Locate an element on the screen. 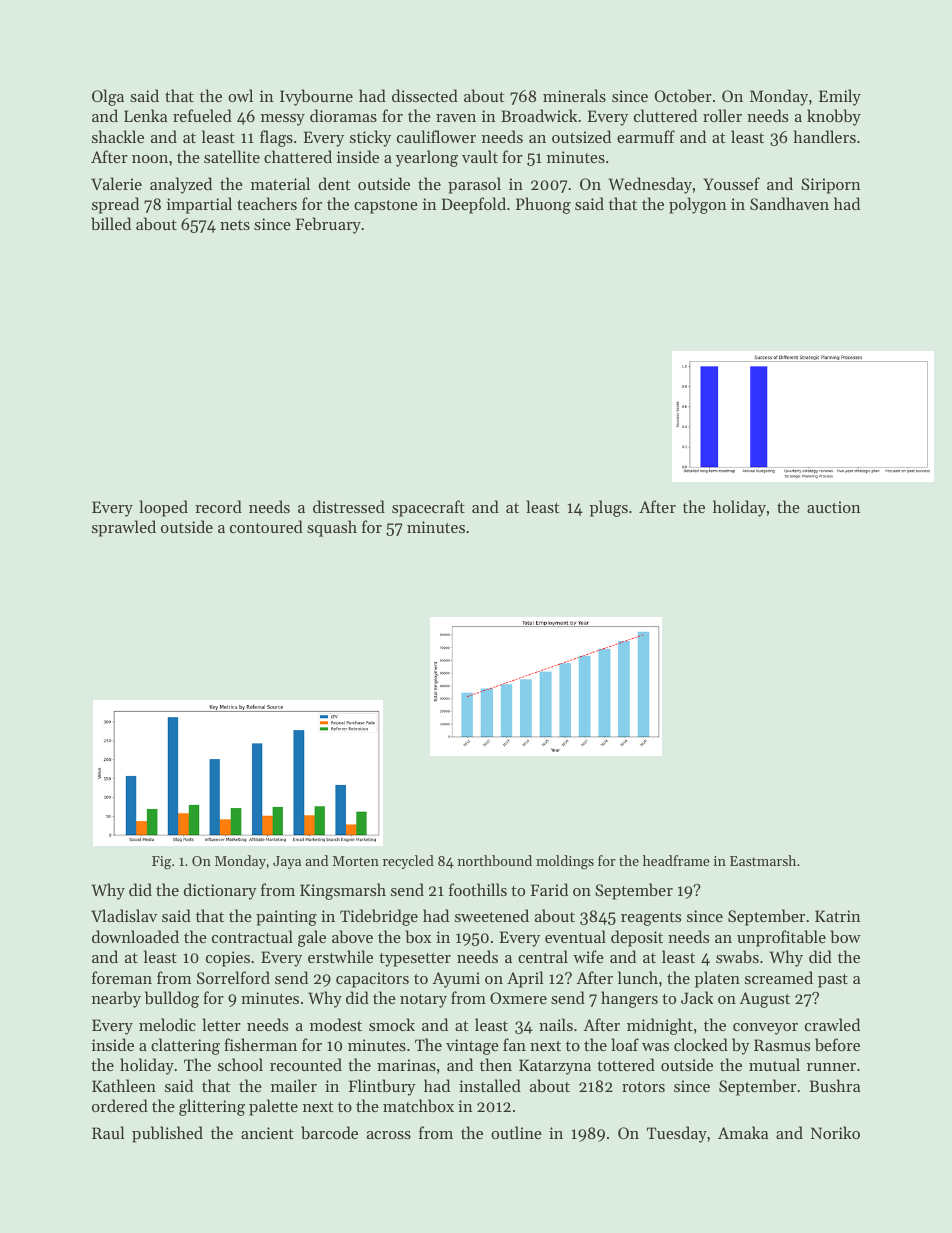 Image resolution: width=952 pixels, height=1233 pixels. headframe is located at coordinates (676, 860).
